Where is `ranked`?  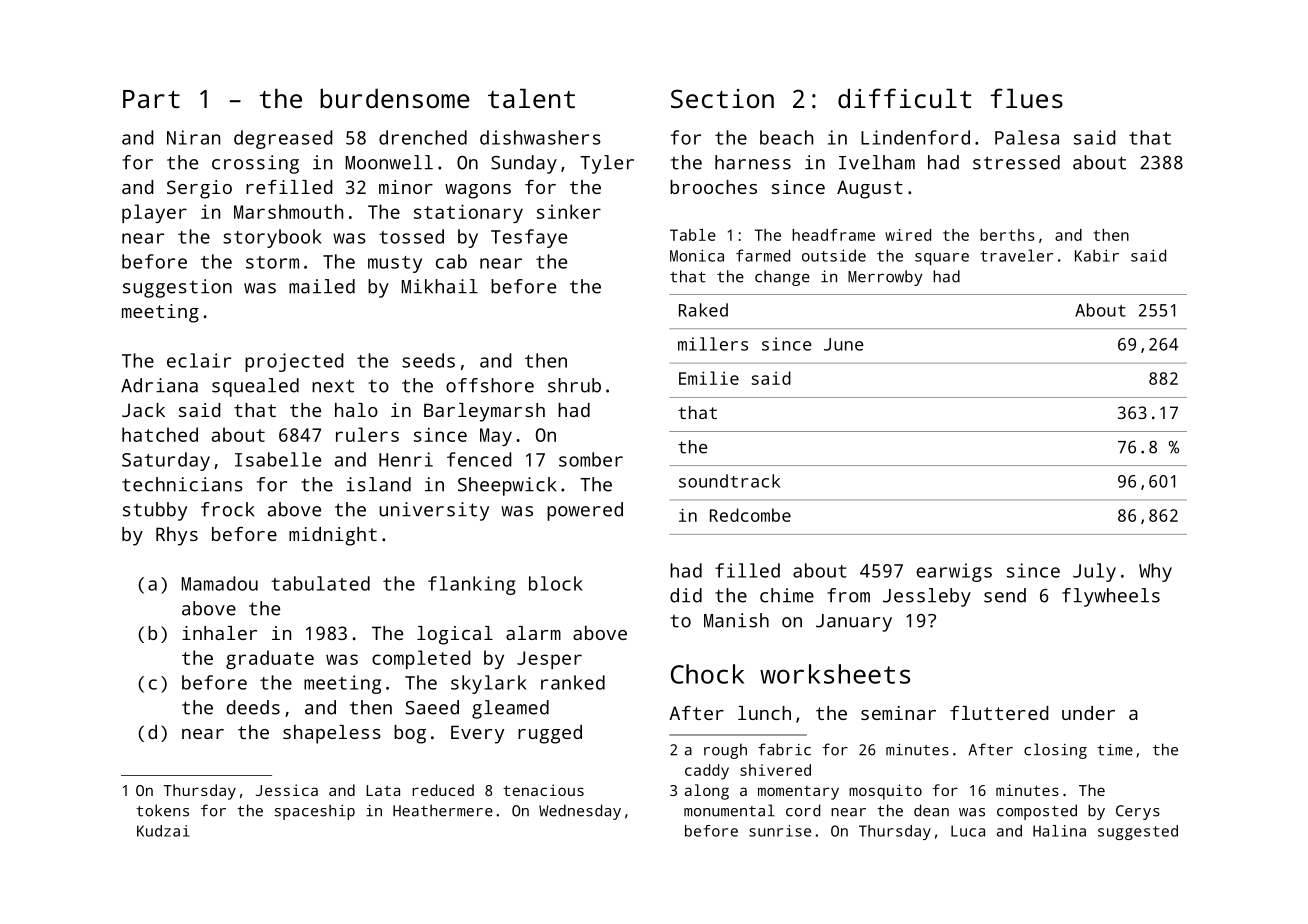 ranked is located at coordinates (573, 682).
